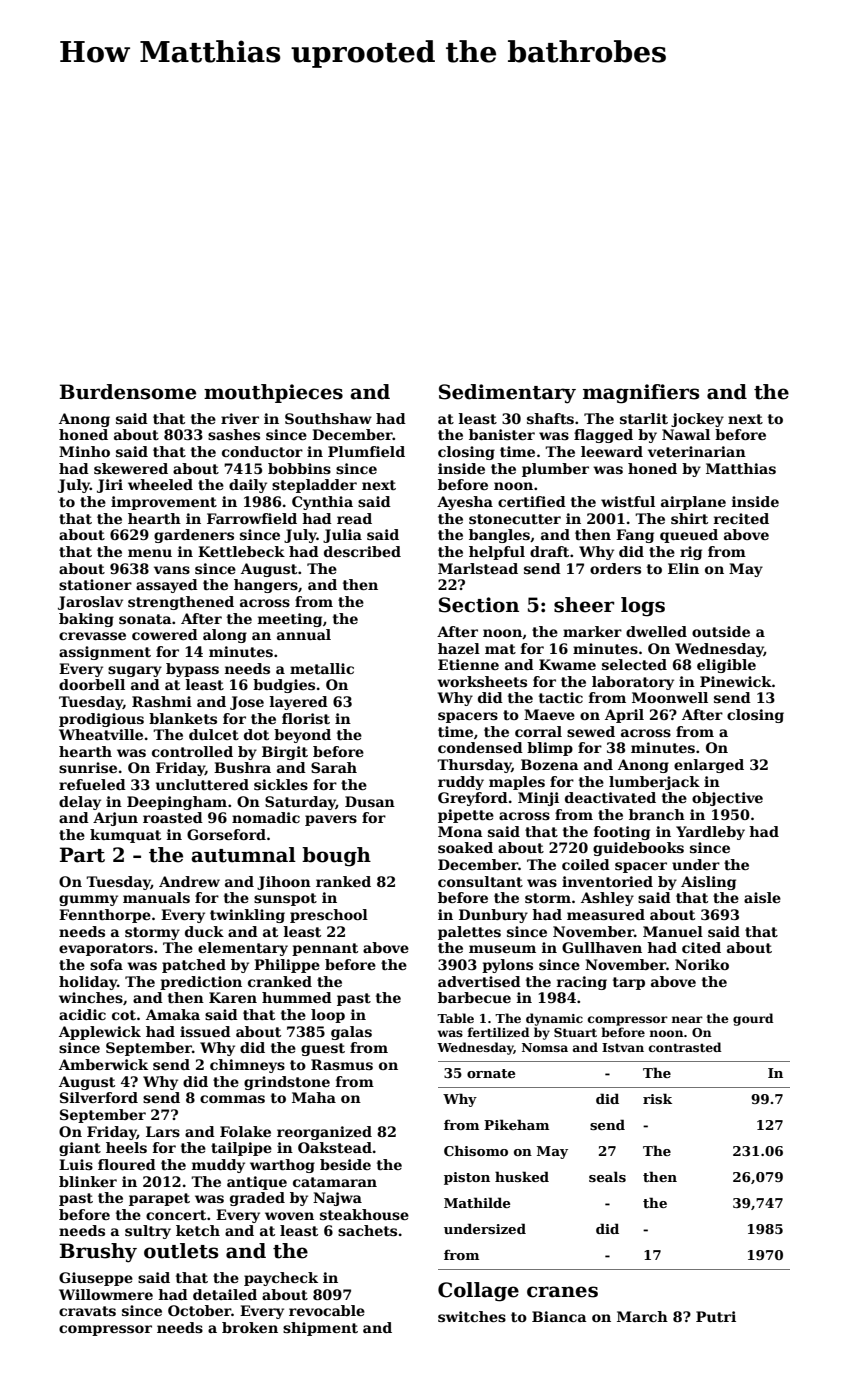 This document has height=1400, width=849. What do you see at coordinates (615, 568) in the document?
I see `orders` at bounding box center [615, 568].
